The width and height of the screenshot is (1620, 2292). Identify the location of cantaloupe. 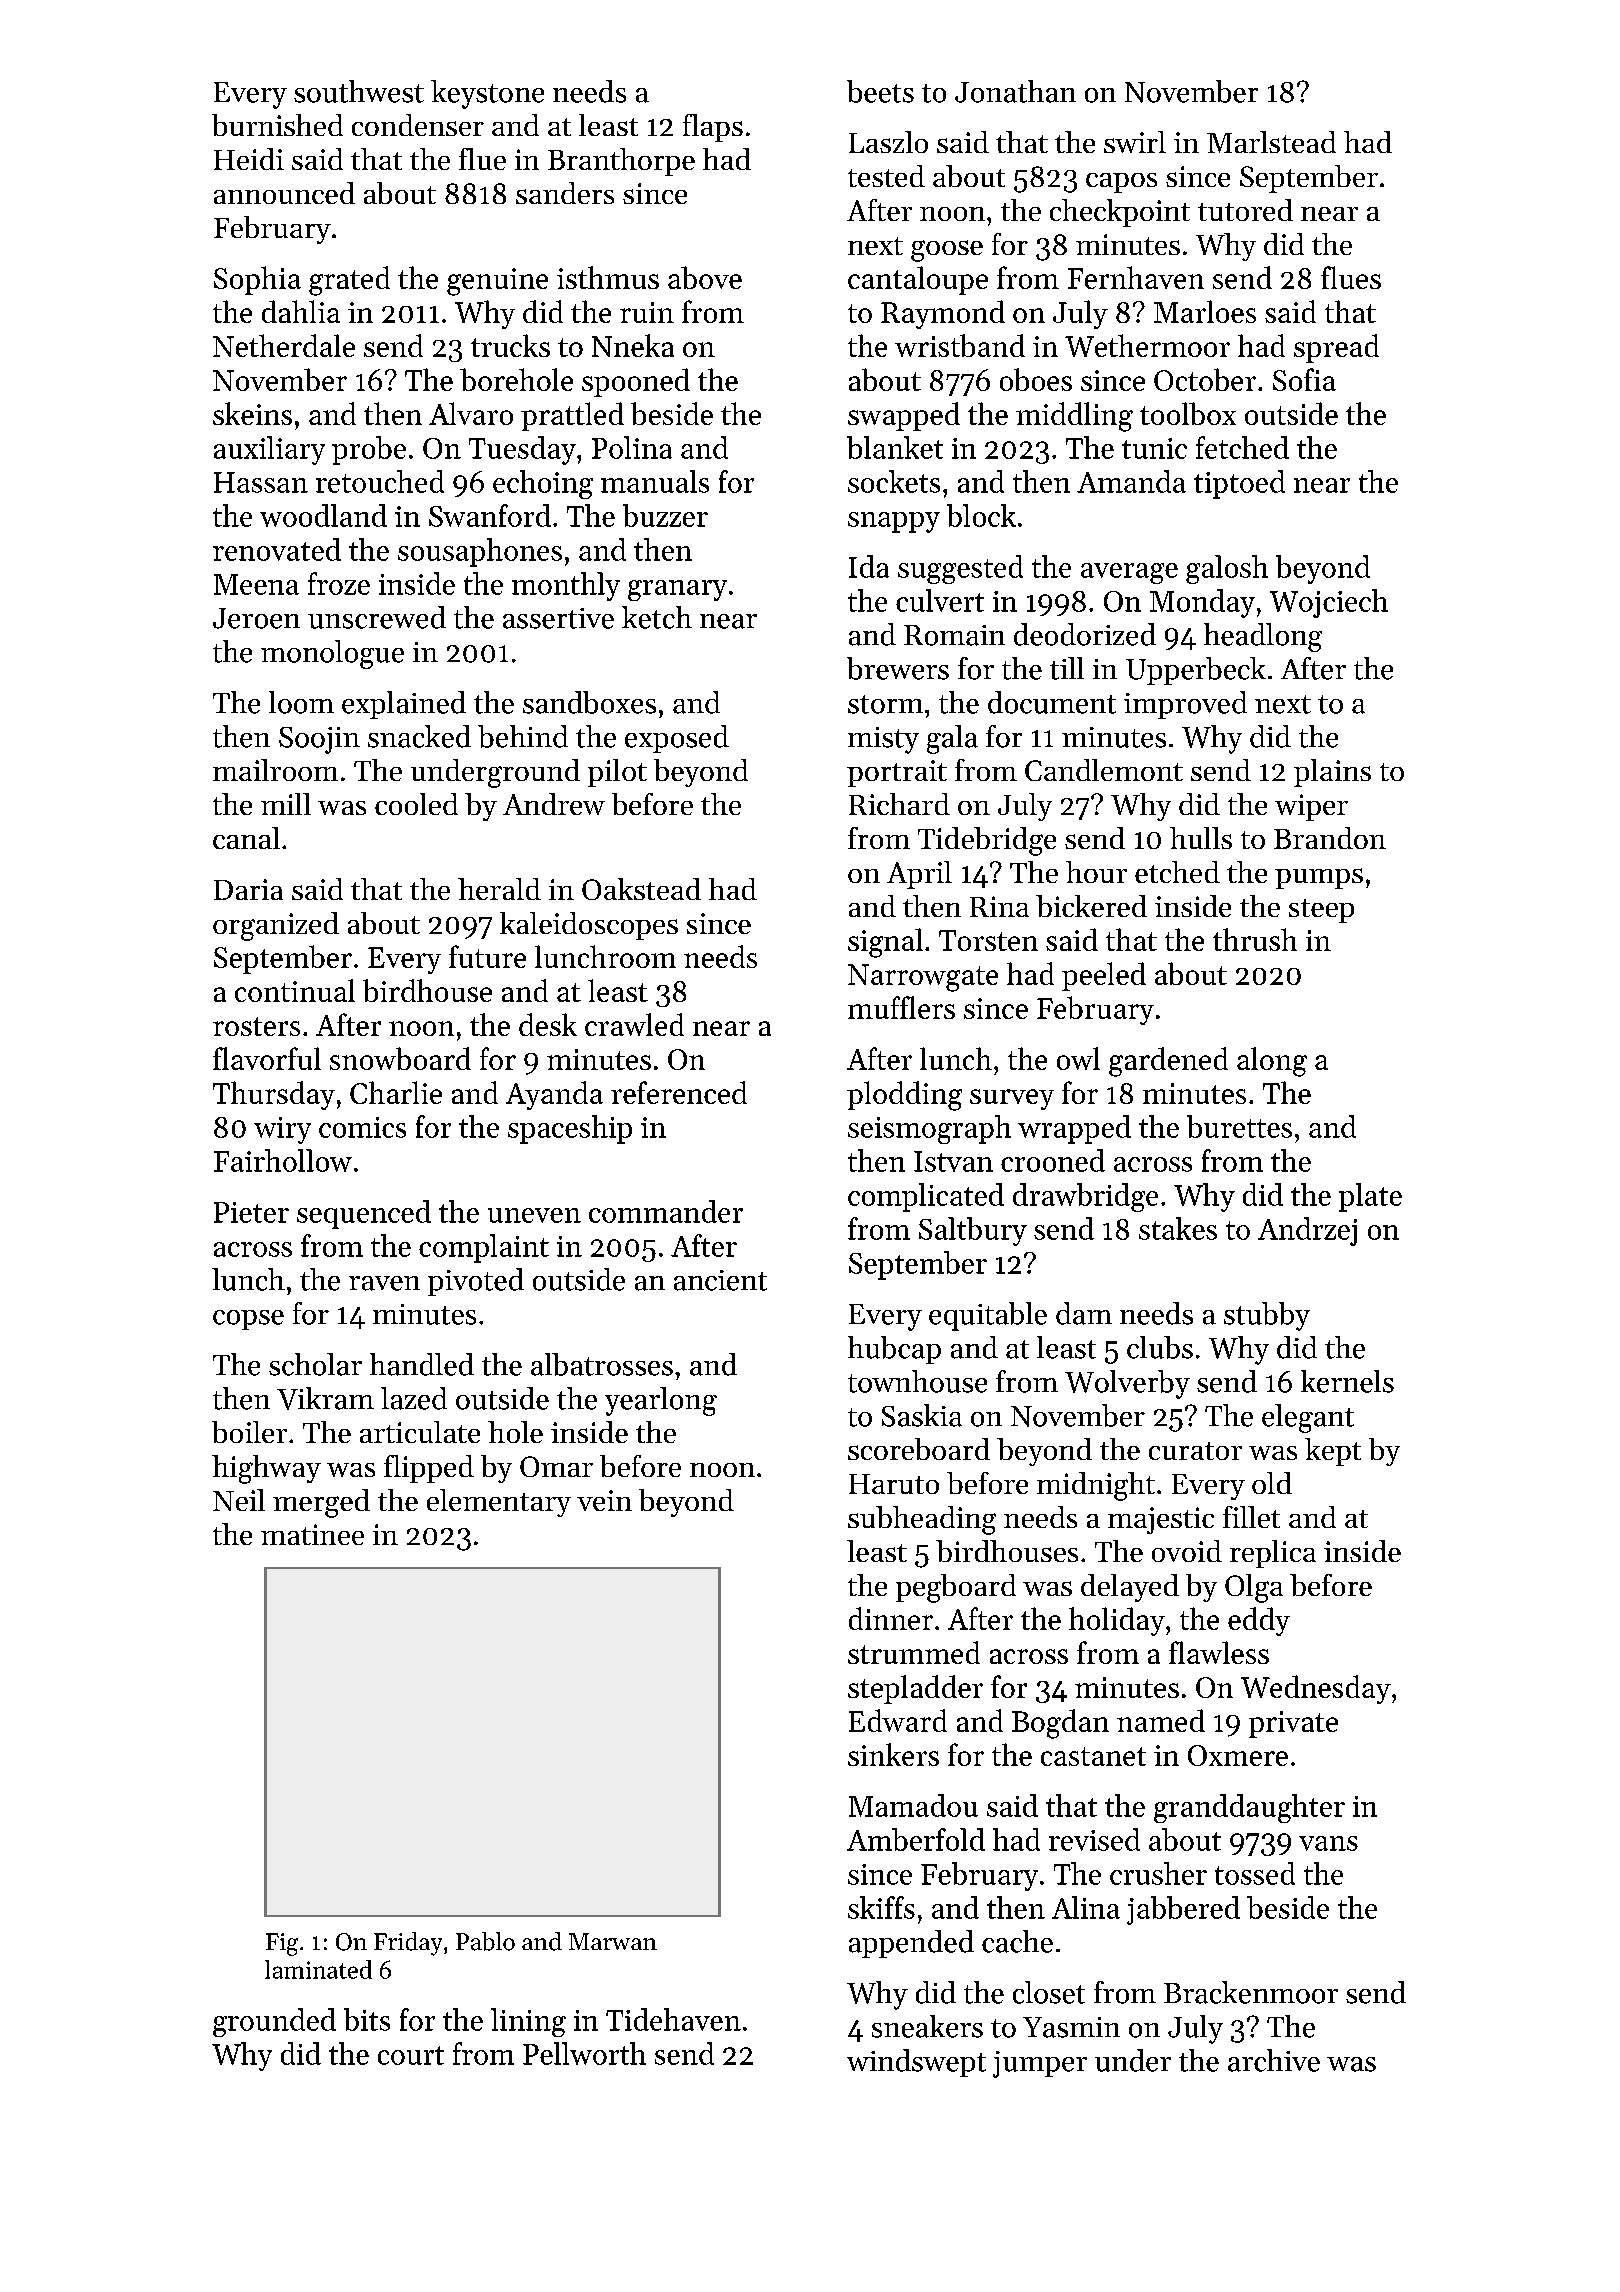
(918, 280).
